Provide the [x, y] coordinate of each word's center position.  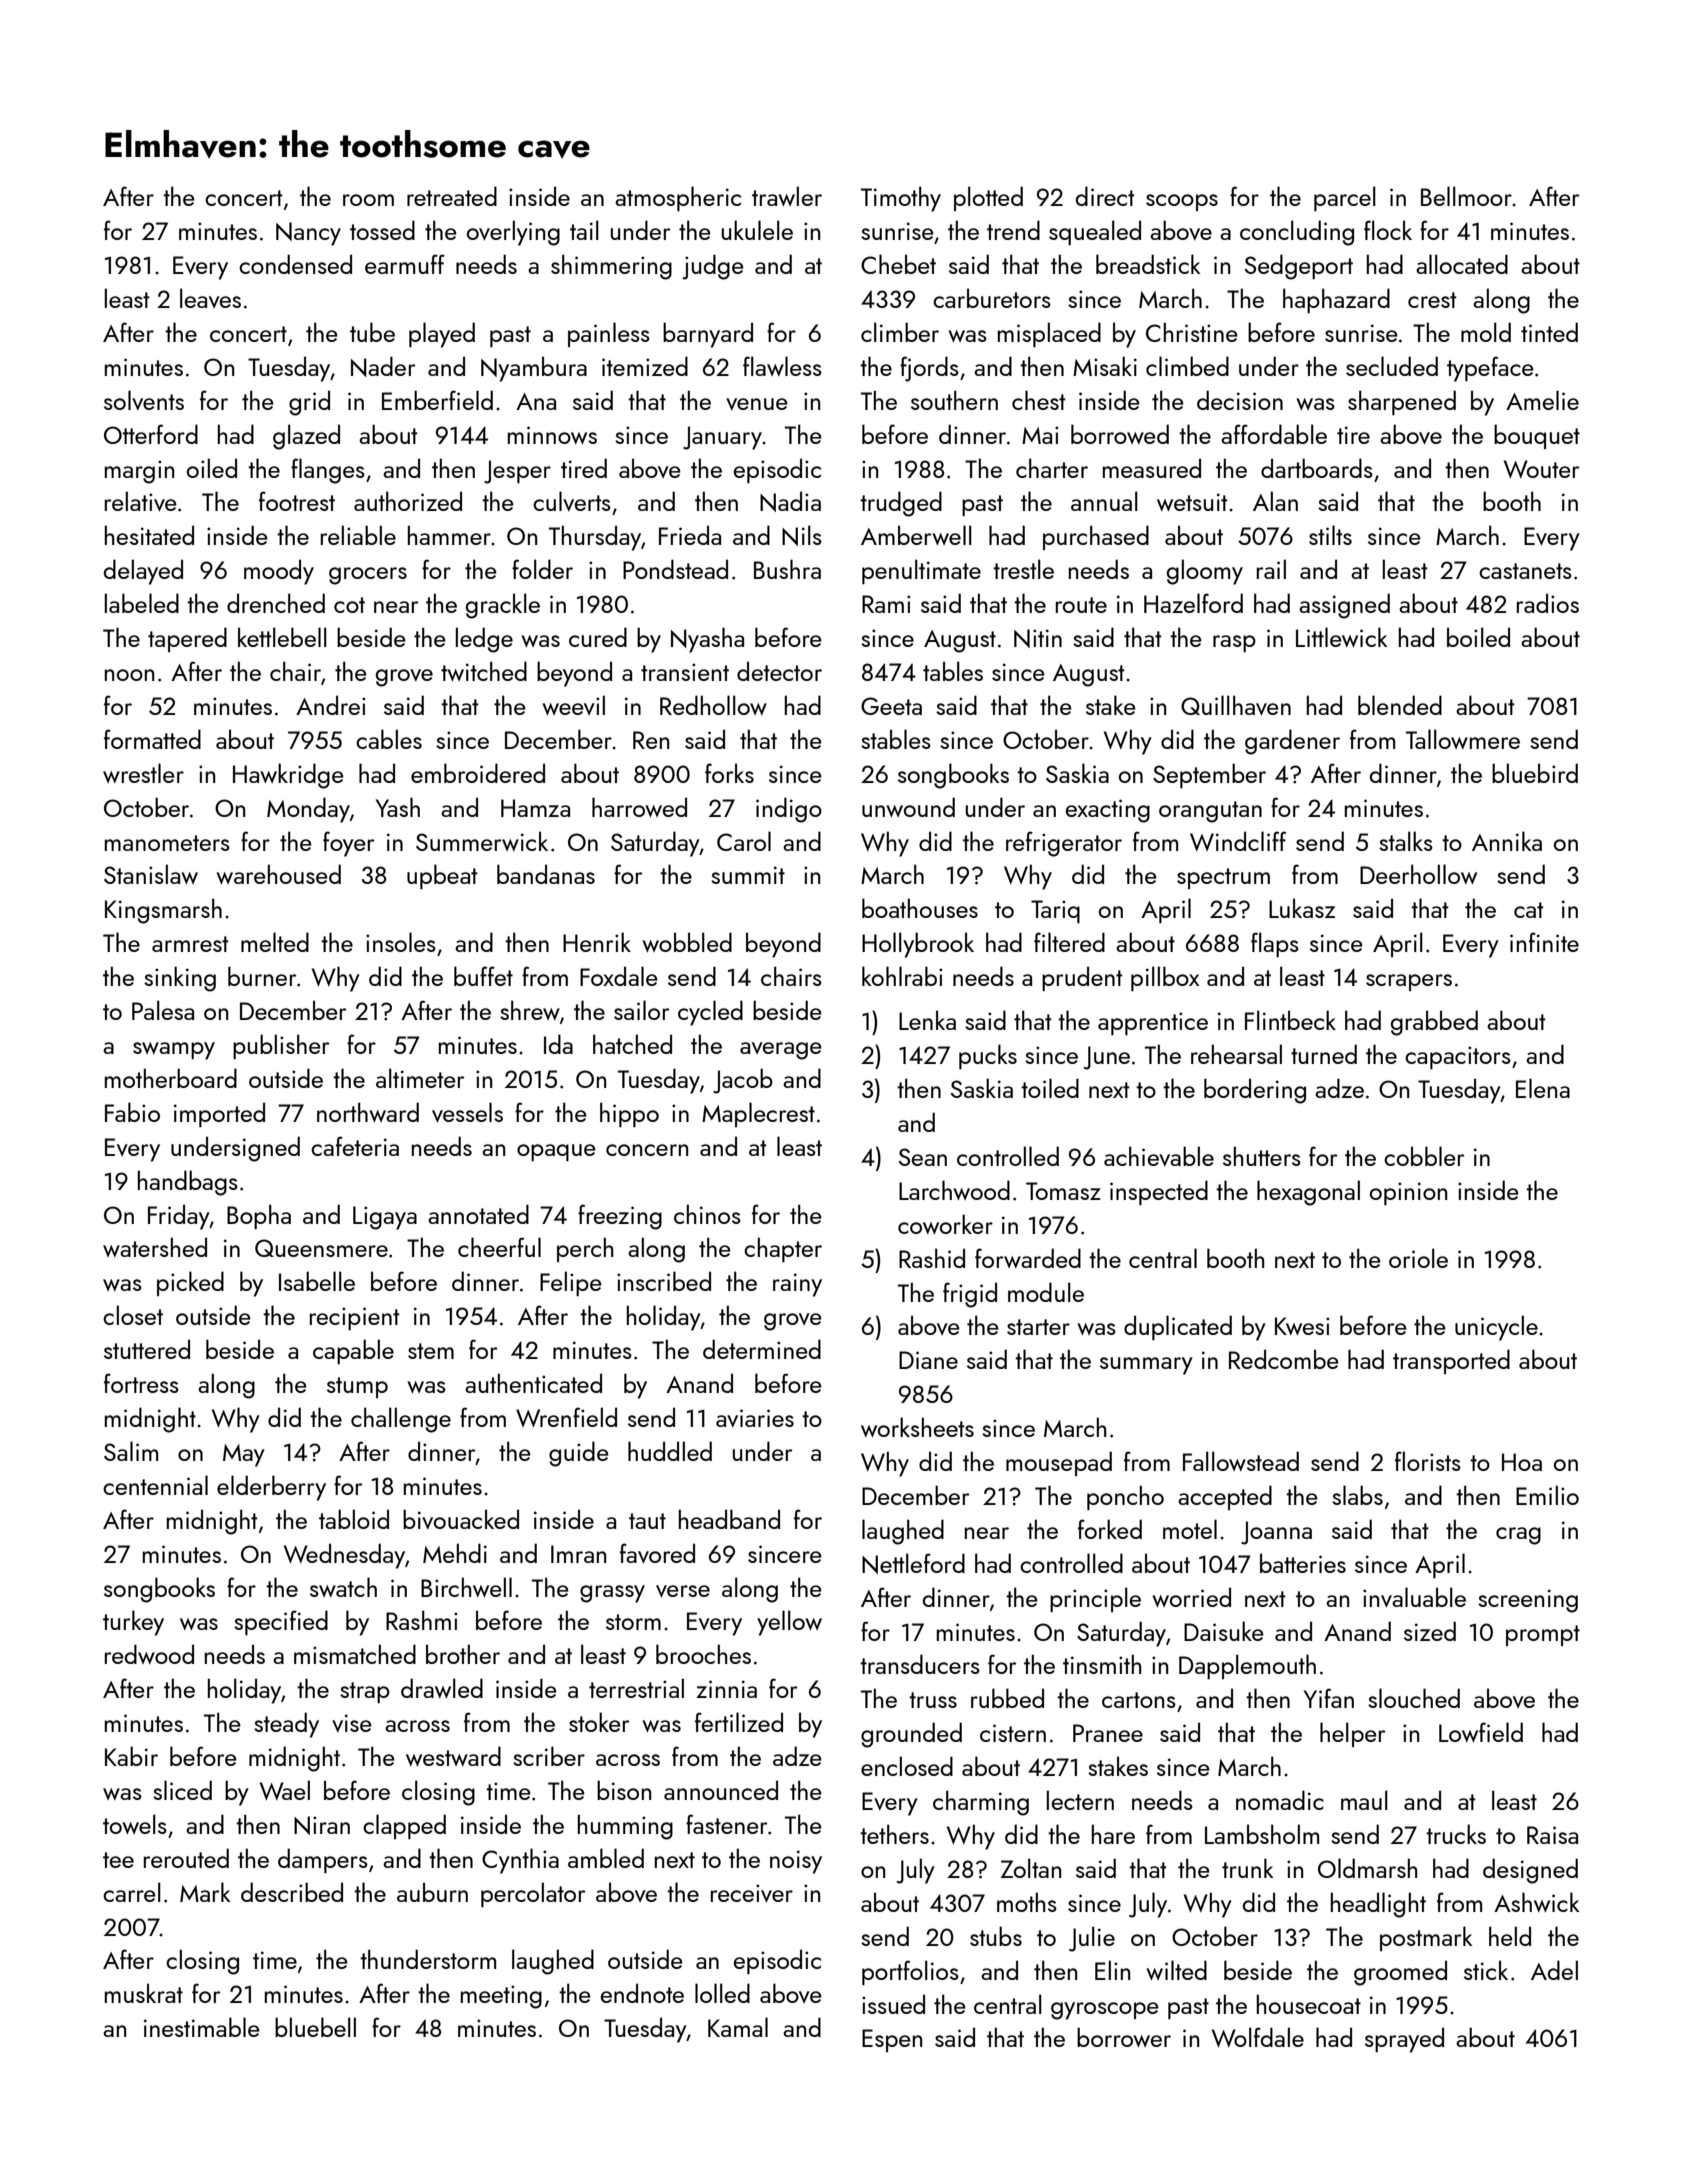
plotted [988, 198]
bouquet [1537, 436]
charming [981, 1803]
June [1107, 1058]
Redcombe [1284, 1359]
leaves [210, 298]
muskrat [144, 1993]
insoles [401, 942]
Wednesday [344, 1556]
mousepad [1059, 1463]
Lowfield [1481, 1732]
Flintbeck [1290, 1020]
